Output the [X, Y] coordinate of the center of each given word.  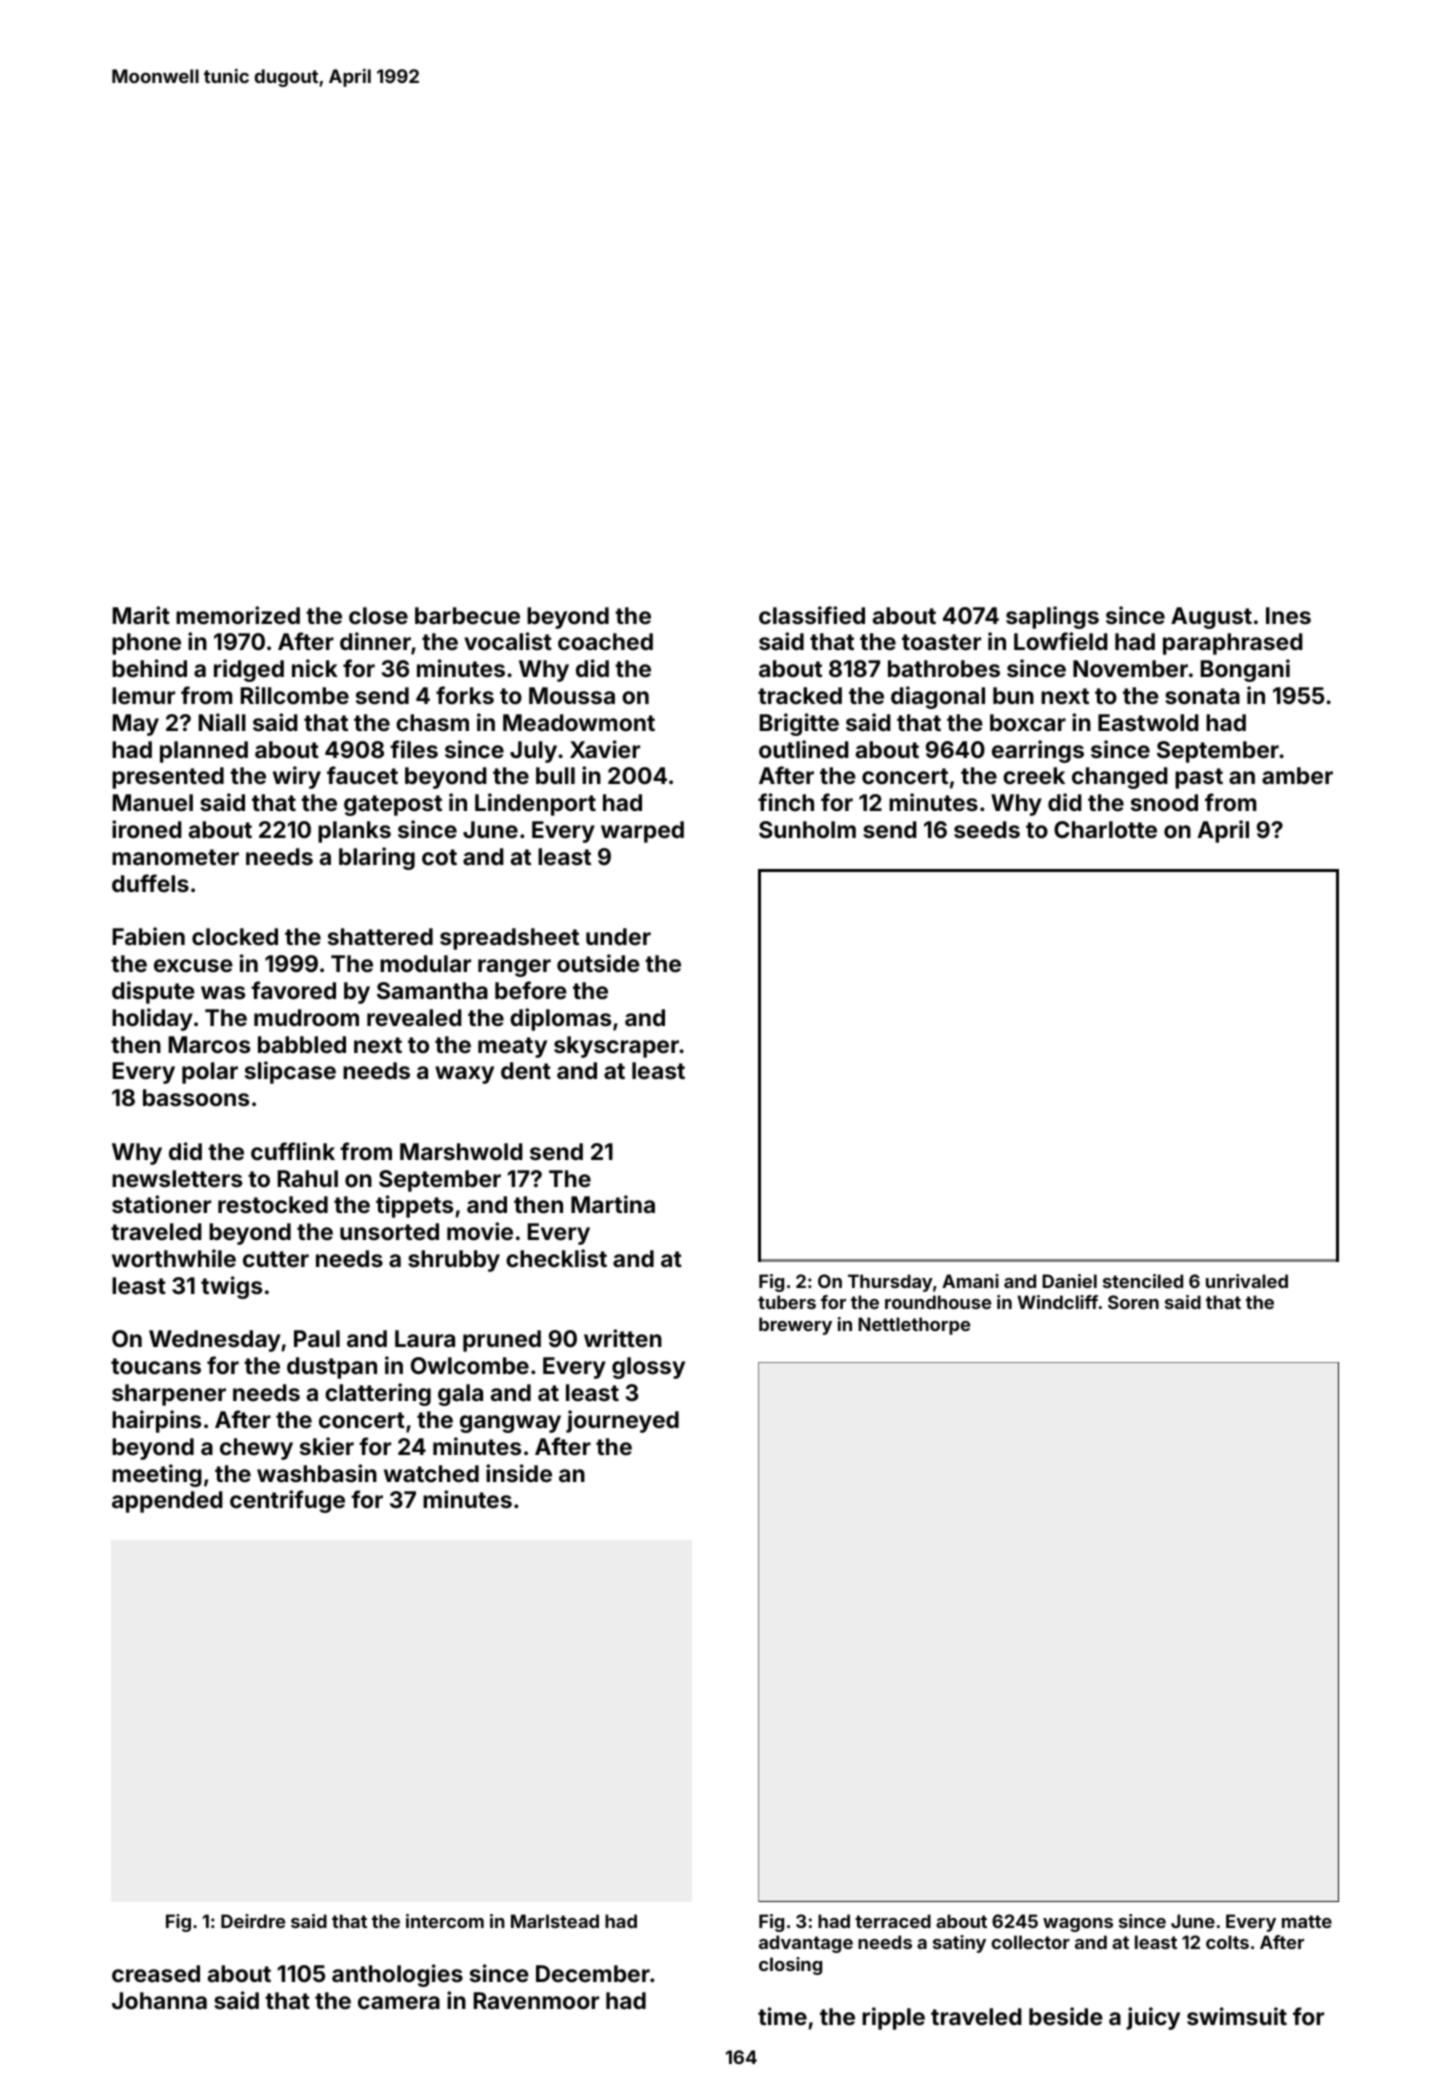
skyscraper [616, 1047]
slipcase [290, 1072]
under [618, 936]
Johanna [159, 2000]
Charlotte [1105, 829]
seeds [987, 829]
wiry [297, 777]
